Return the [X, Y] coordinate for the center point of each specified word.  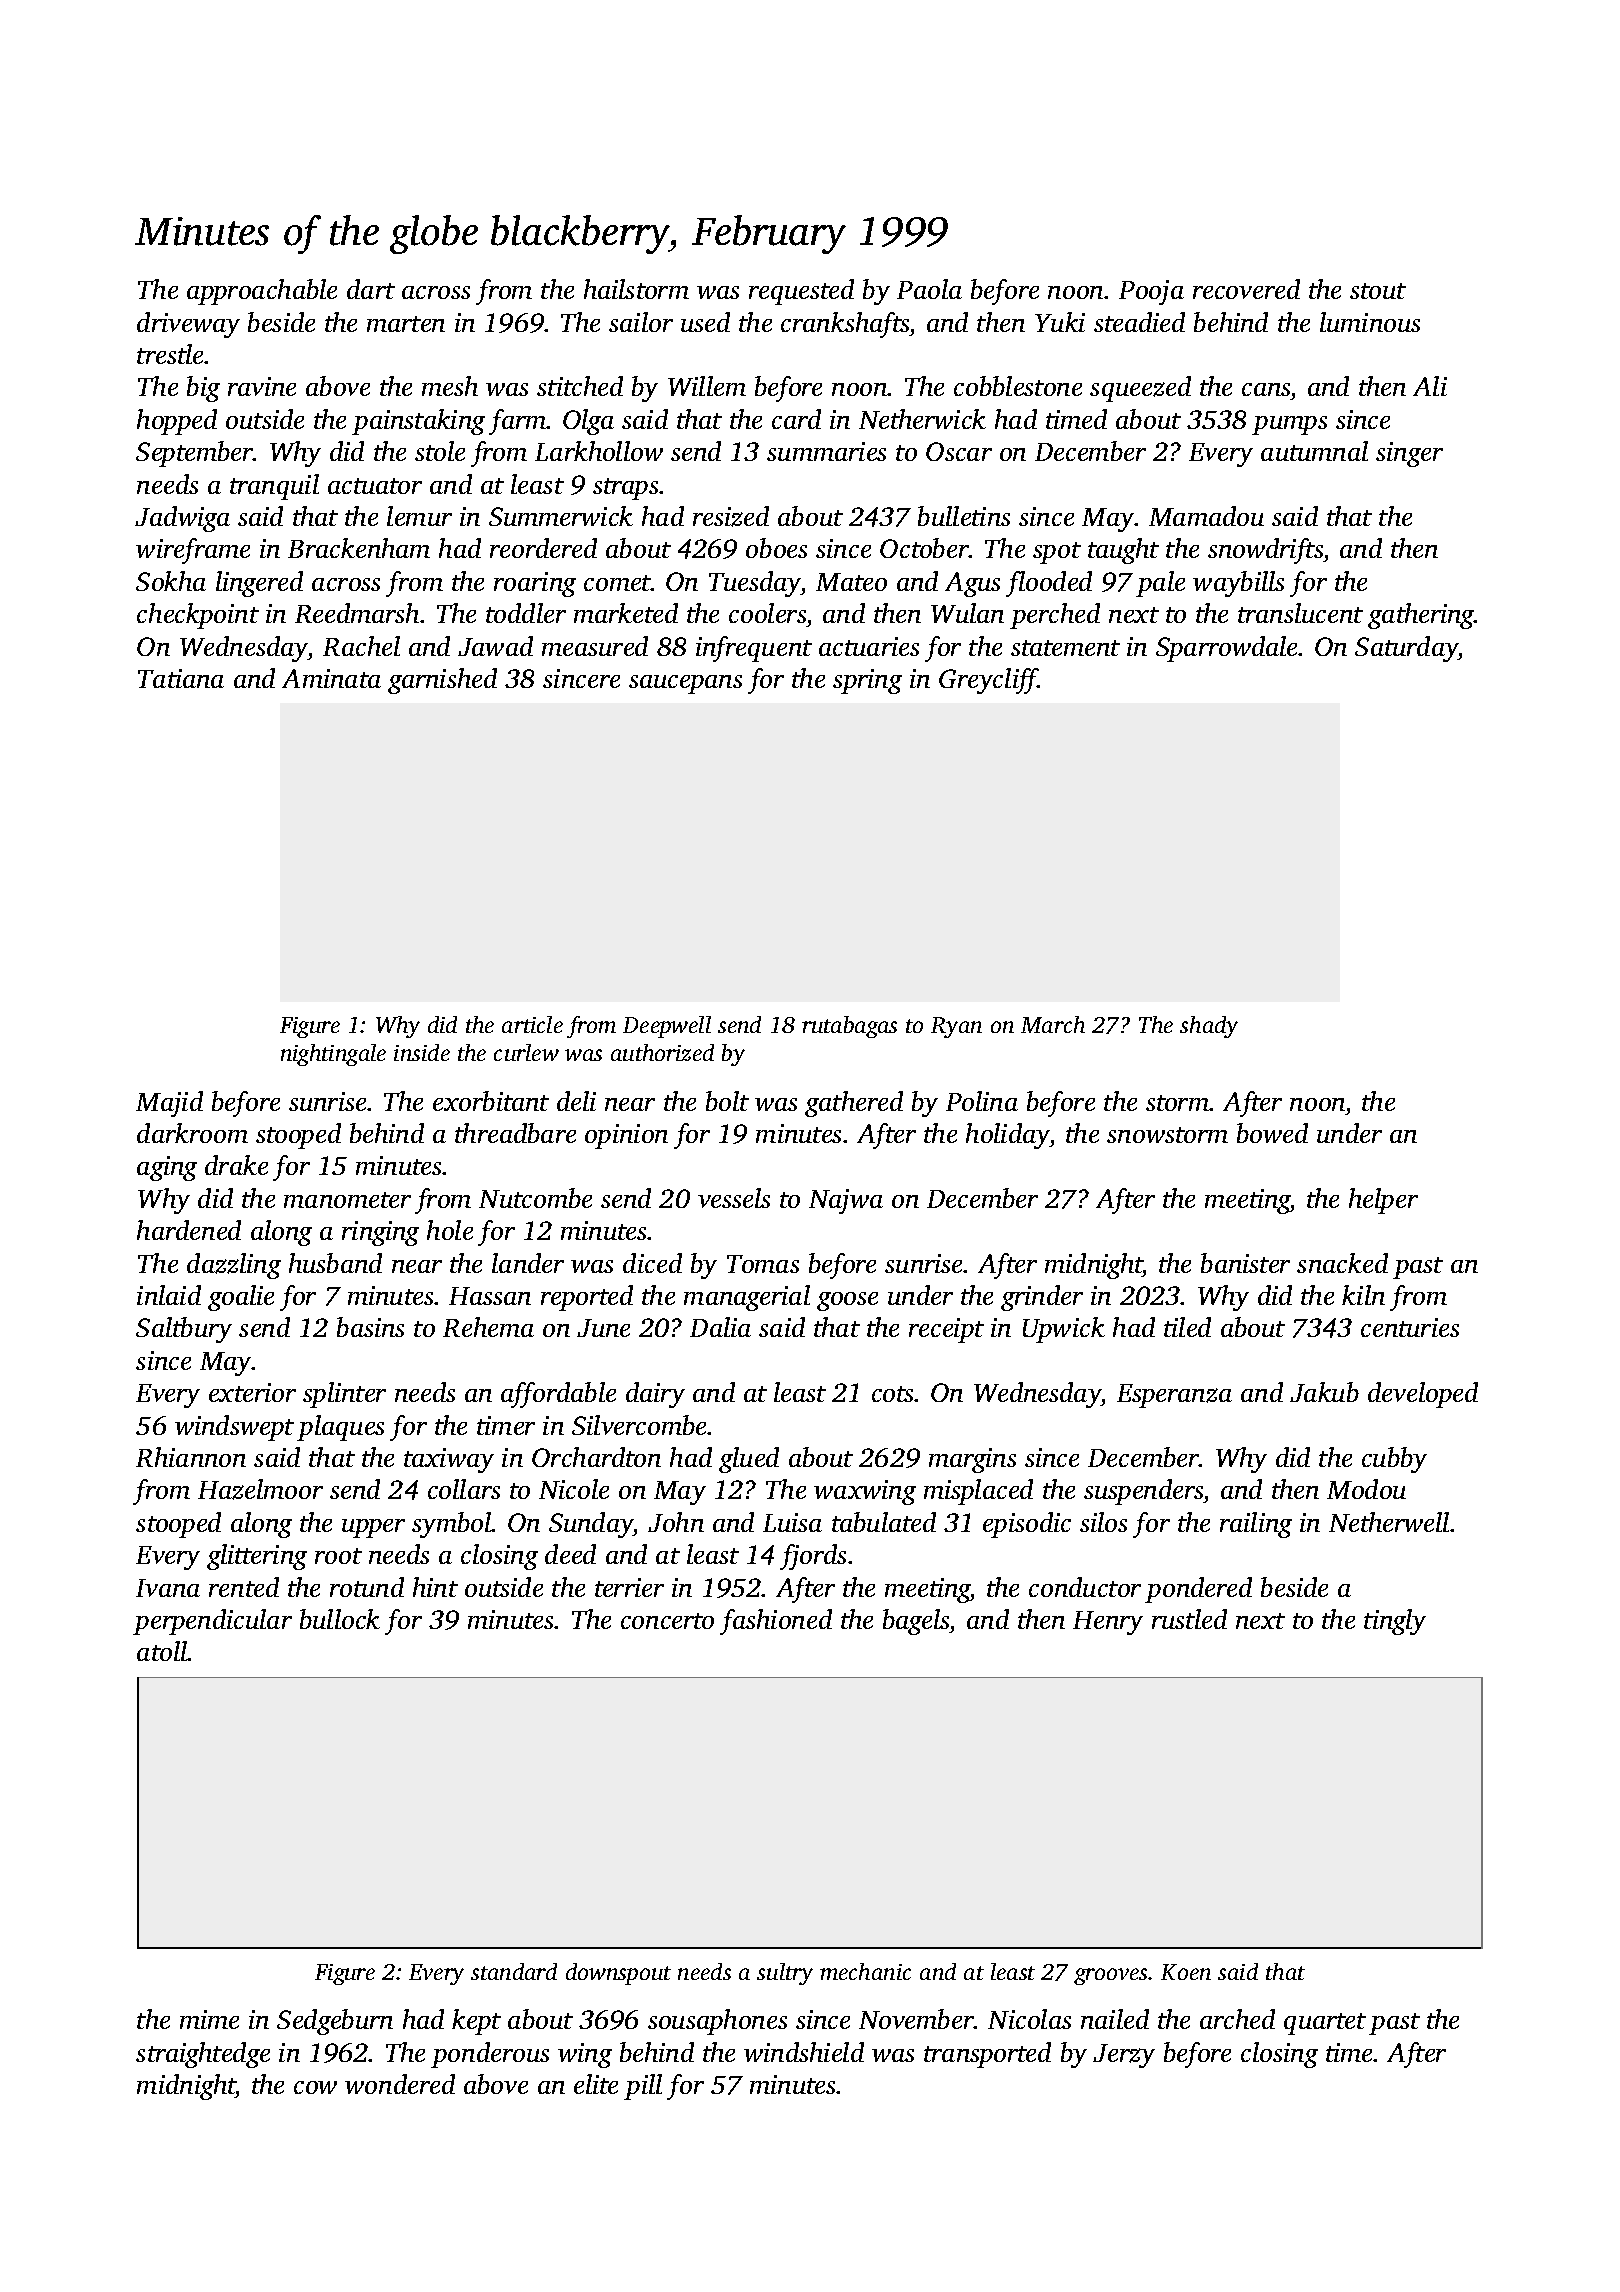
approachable [262, 292]
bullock [340, 1619]
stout [1378, 291]
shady [1209, 1027]
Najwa [846, 1201]
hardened [189, 1230]
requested [801, 292]
